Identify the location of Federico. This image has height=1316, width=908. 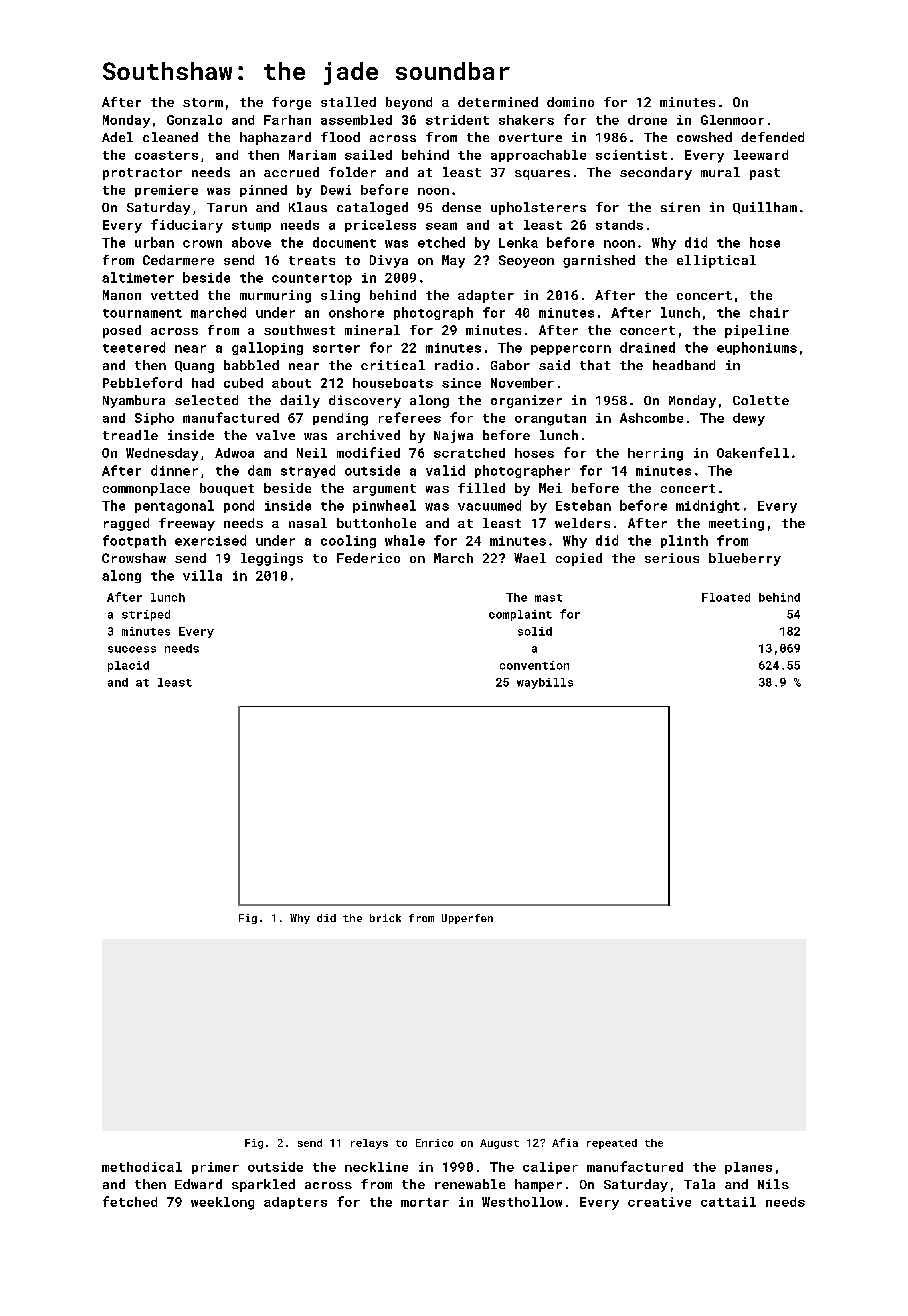
(368, 558).
